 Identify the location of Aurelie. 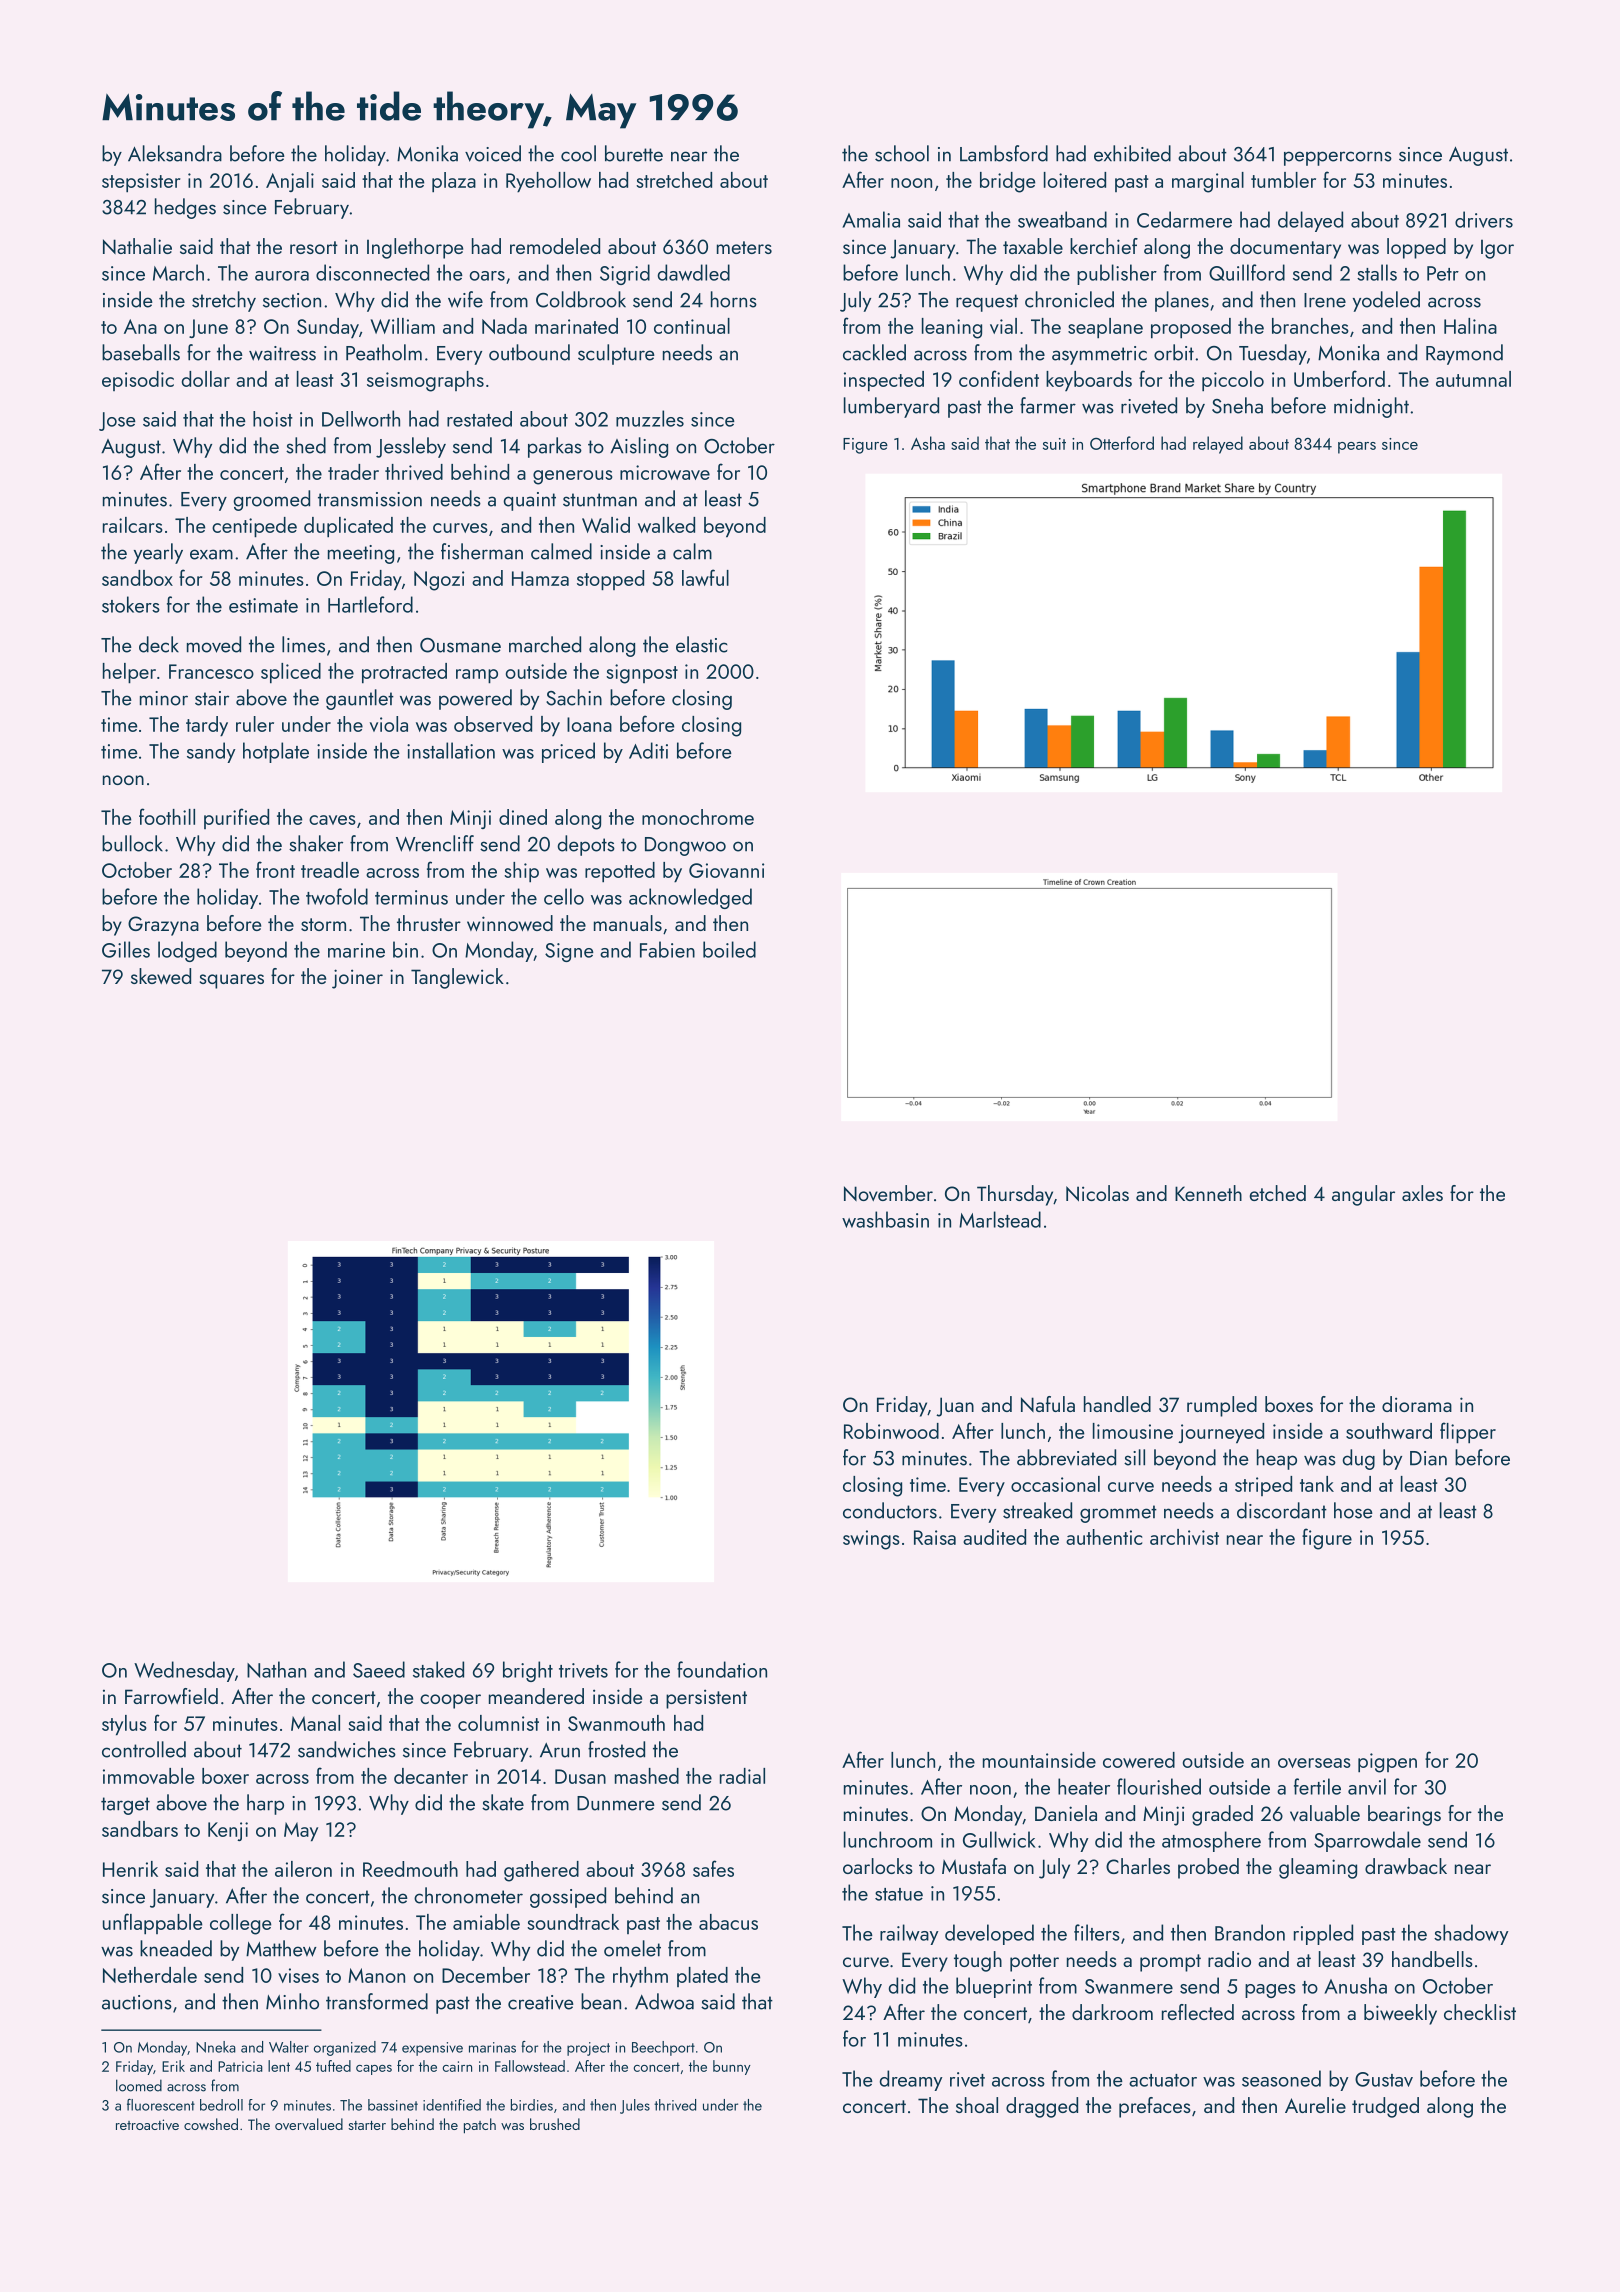
(1315, 2105).
